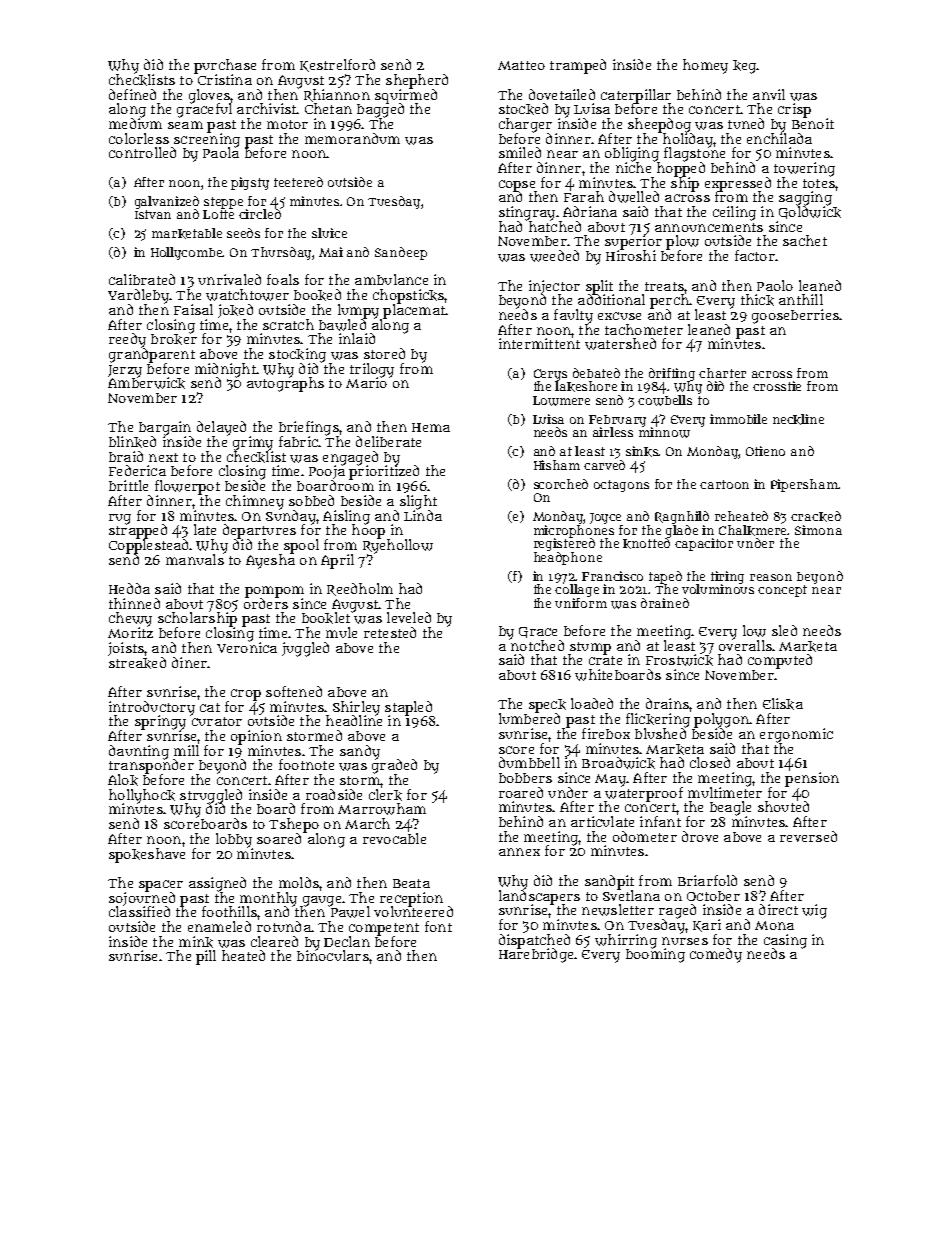 The height and width of the document is (1233, 952). Describe the element at coordinates (394, 838) in the document. I see `revocable` at that location.
